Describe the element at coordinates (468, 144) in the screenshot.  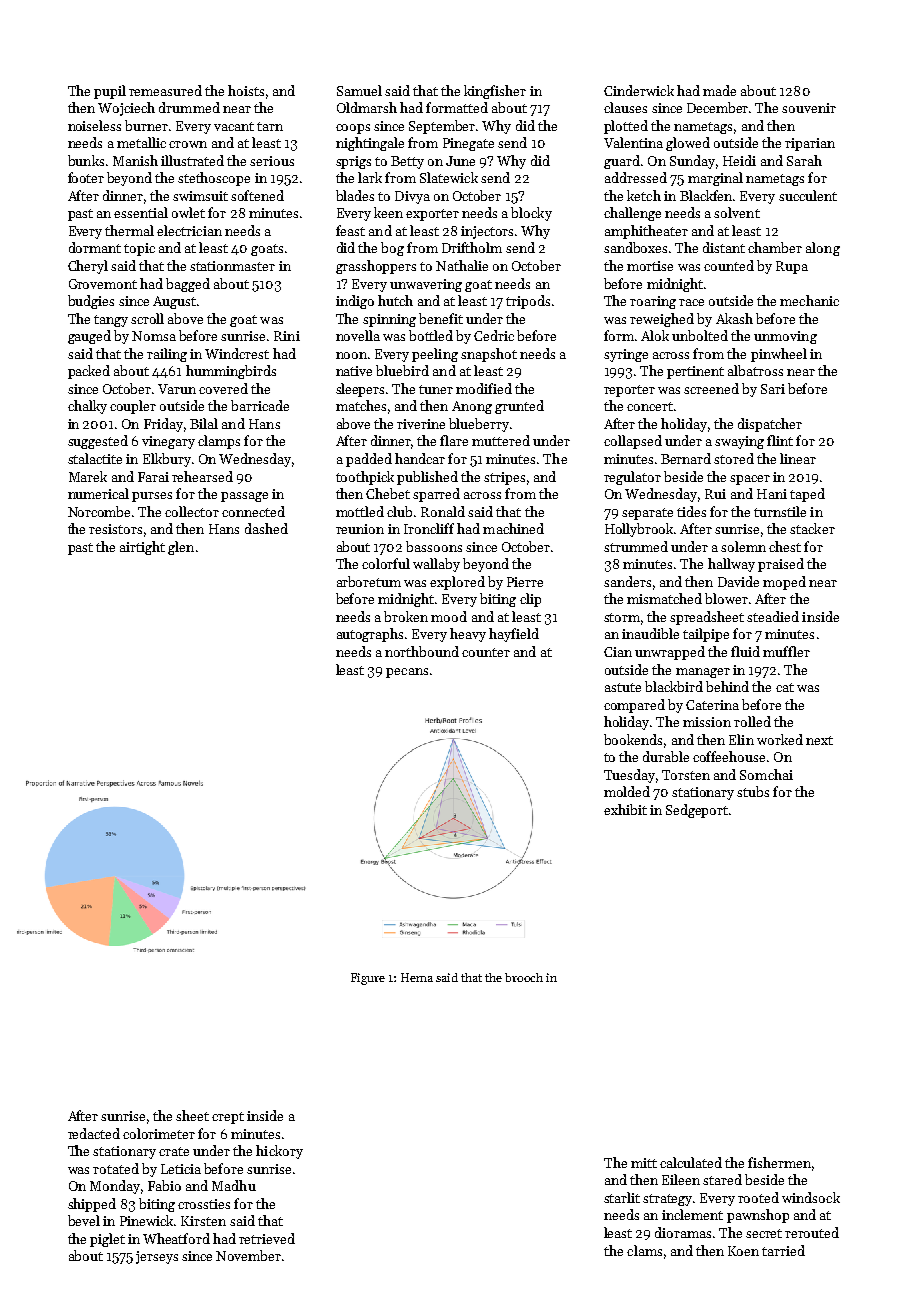
I see `Pinegate` at that location.
